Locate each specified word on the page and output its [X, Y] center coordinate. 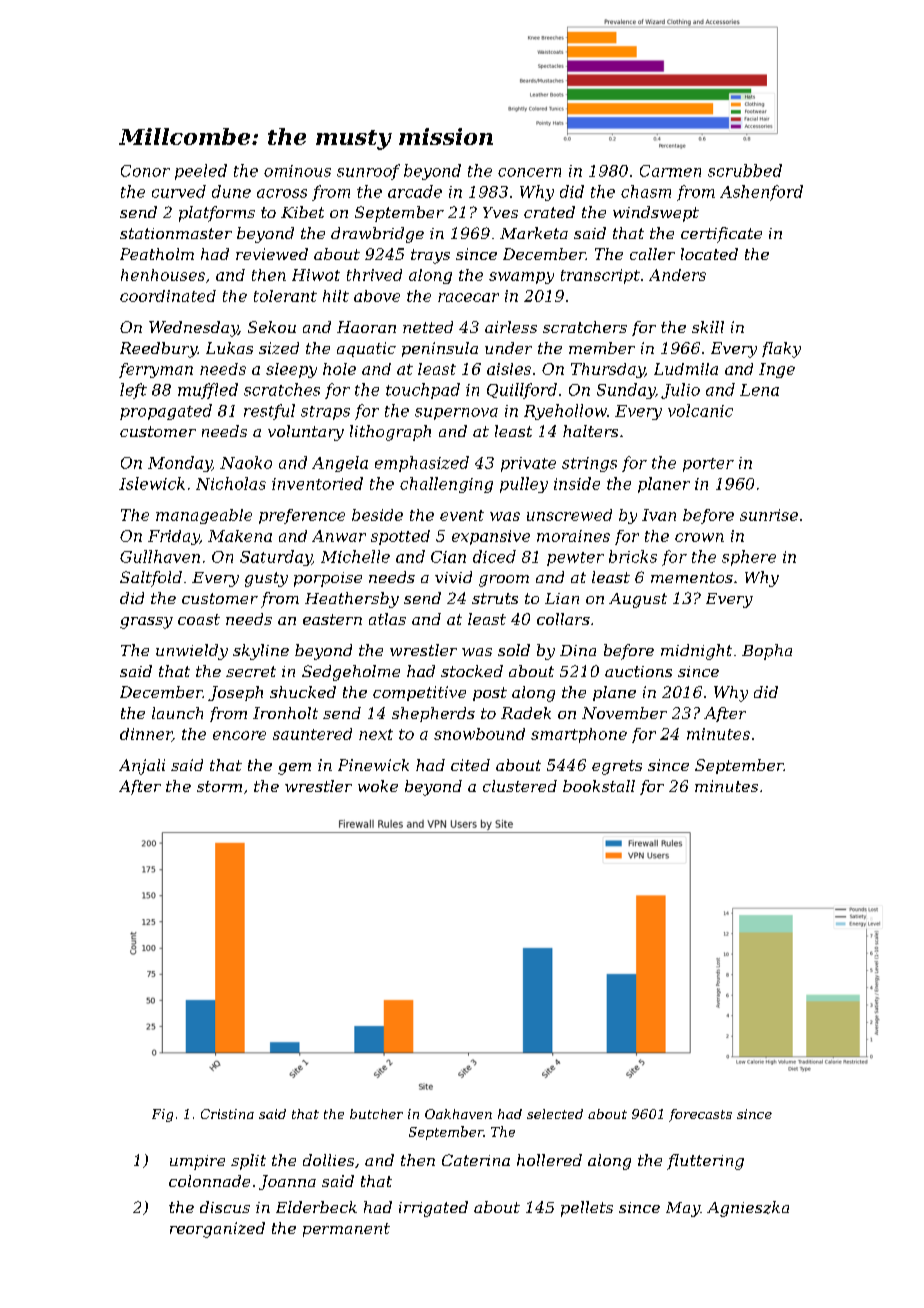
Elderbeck [316, 1207]
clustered [520, 786]
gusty [266, 579]
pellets [587, 1209]
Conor [145, 171]
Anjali [142, 767]
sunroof [368, 172]
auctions [638, 671]
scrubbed [745, 170]
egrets [617, 767]
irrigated [433, 1209]
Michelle [355, 556]
